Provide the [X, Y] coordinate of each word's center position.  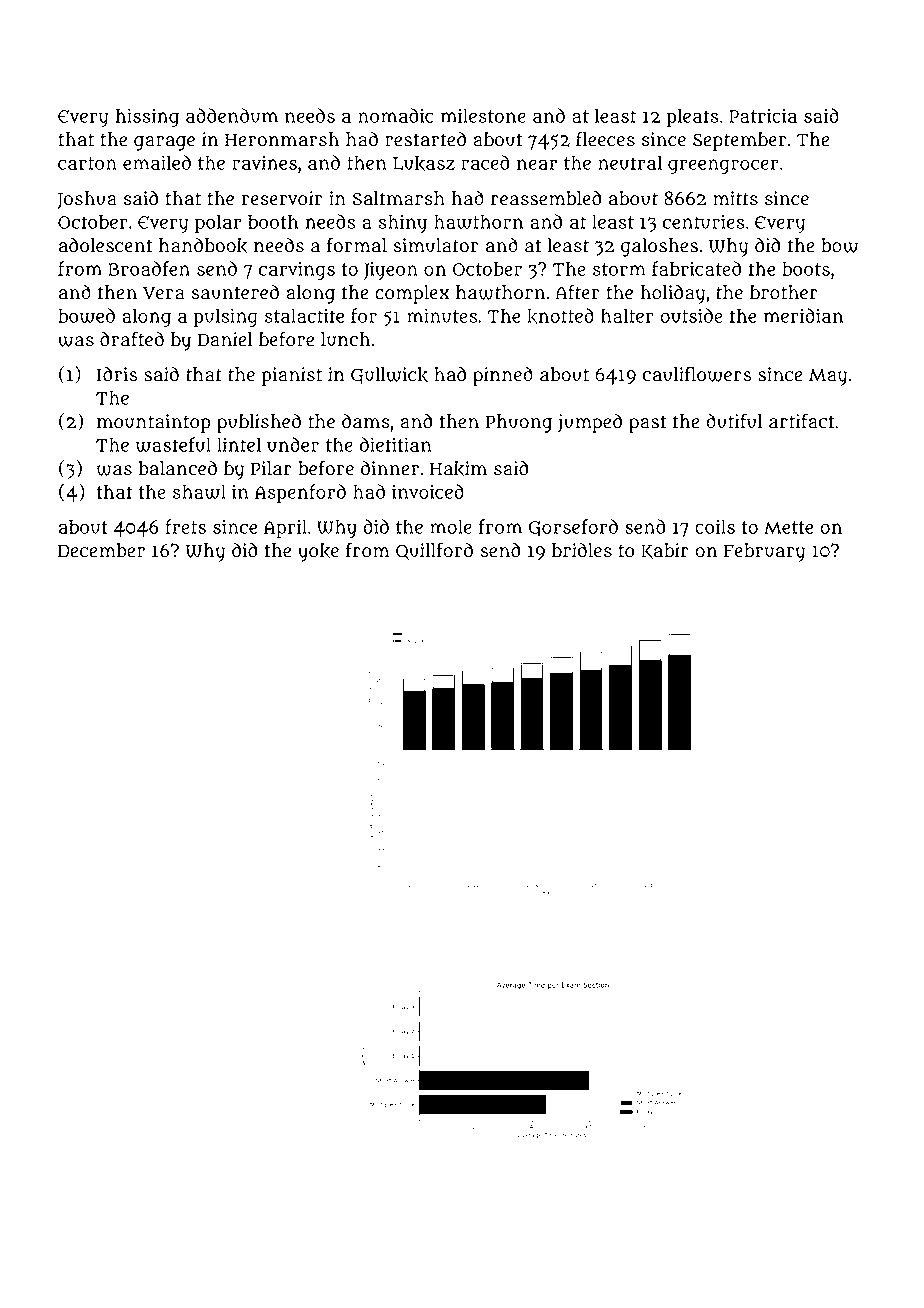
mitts [735, 198]
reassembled [546, 198]
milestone [483, 115]
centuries [704, 222]
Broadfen [149, 268]
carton [87, 163]
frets [185, 526]
